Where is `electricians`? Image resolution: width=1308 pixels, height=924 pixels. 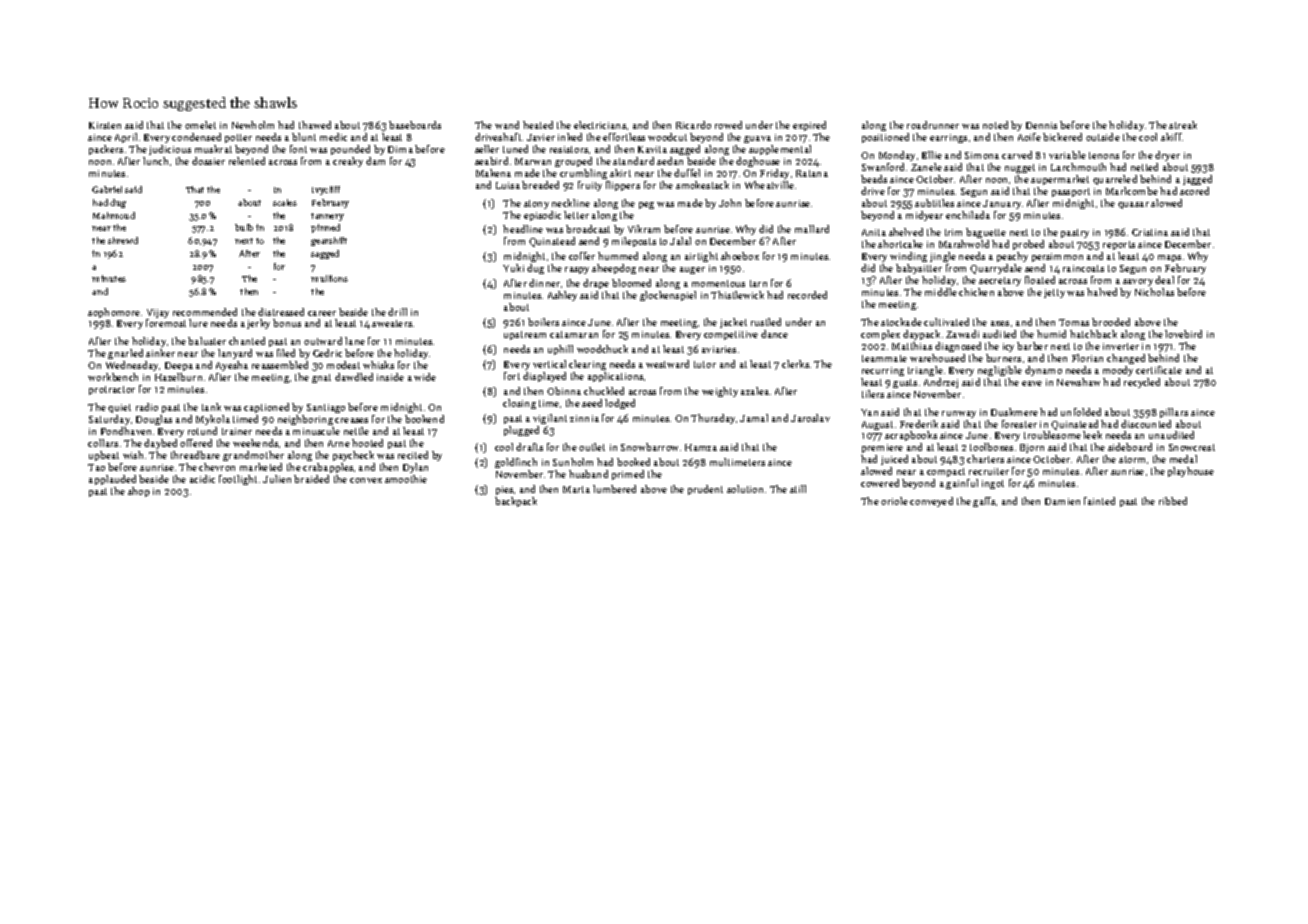
electricians is located at coordinates (600, 125).
